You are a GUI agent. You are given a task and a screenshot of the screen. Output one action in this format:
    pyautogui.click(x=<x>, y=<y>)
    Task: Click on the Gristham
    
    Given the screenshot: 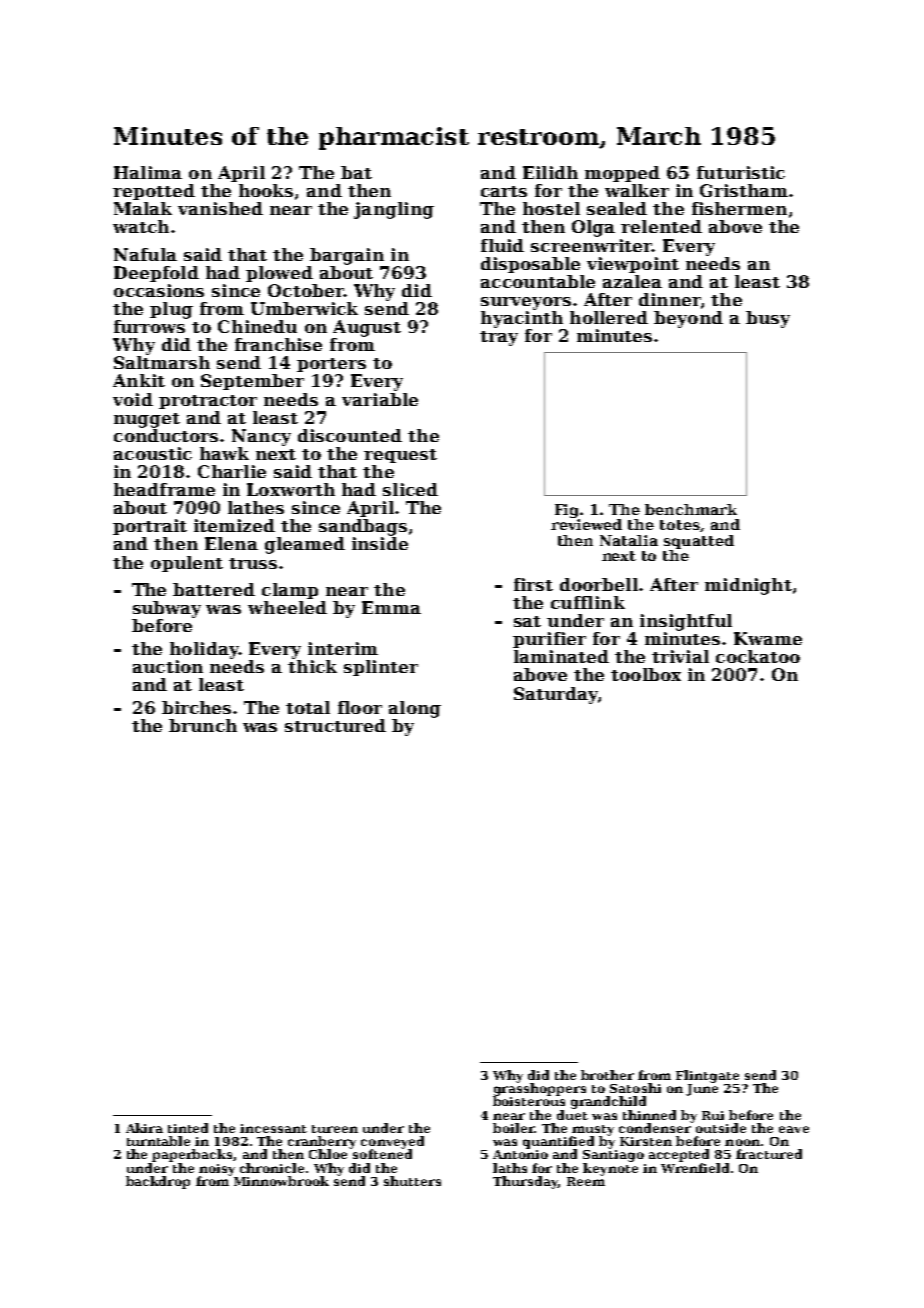 What is the action you would take?
    pyautogui.click(x=744, y=190)
